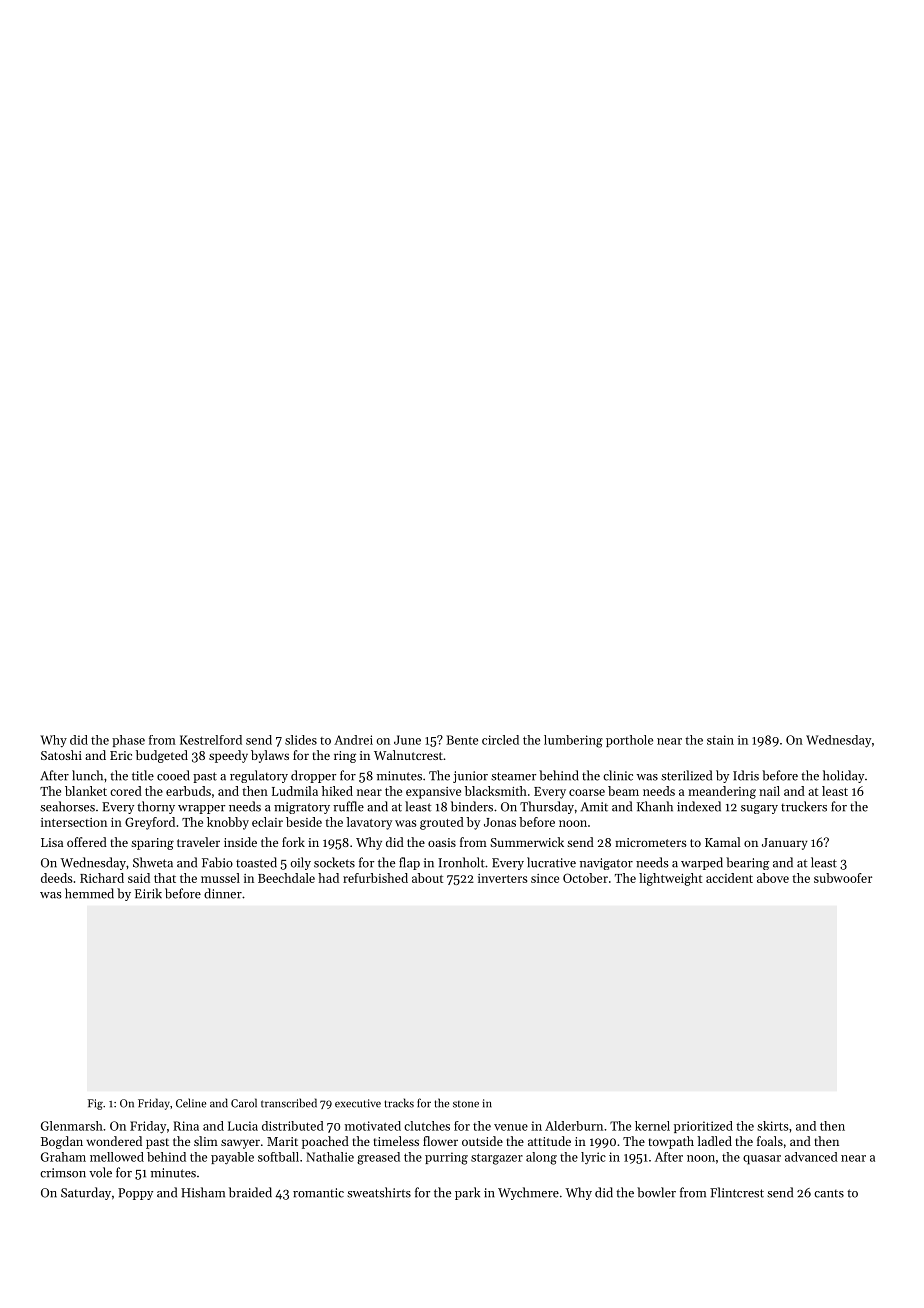 The width and height of the image is (924, 1308). I want to click on skirts, so click(773, 1126).
